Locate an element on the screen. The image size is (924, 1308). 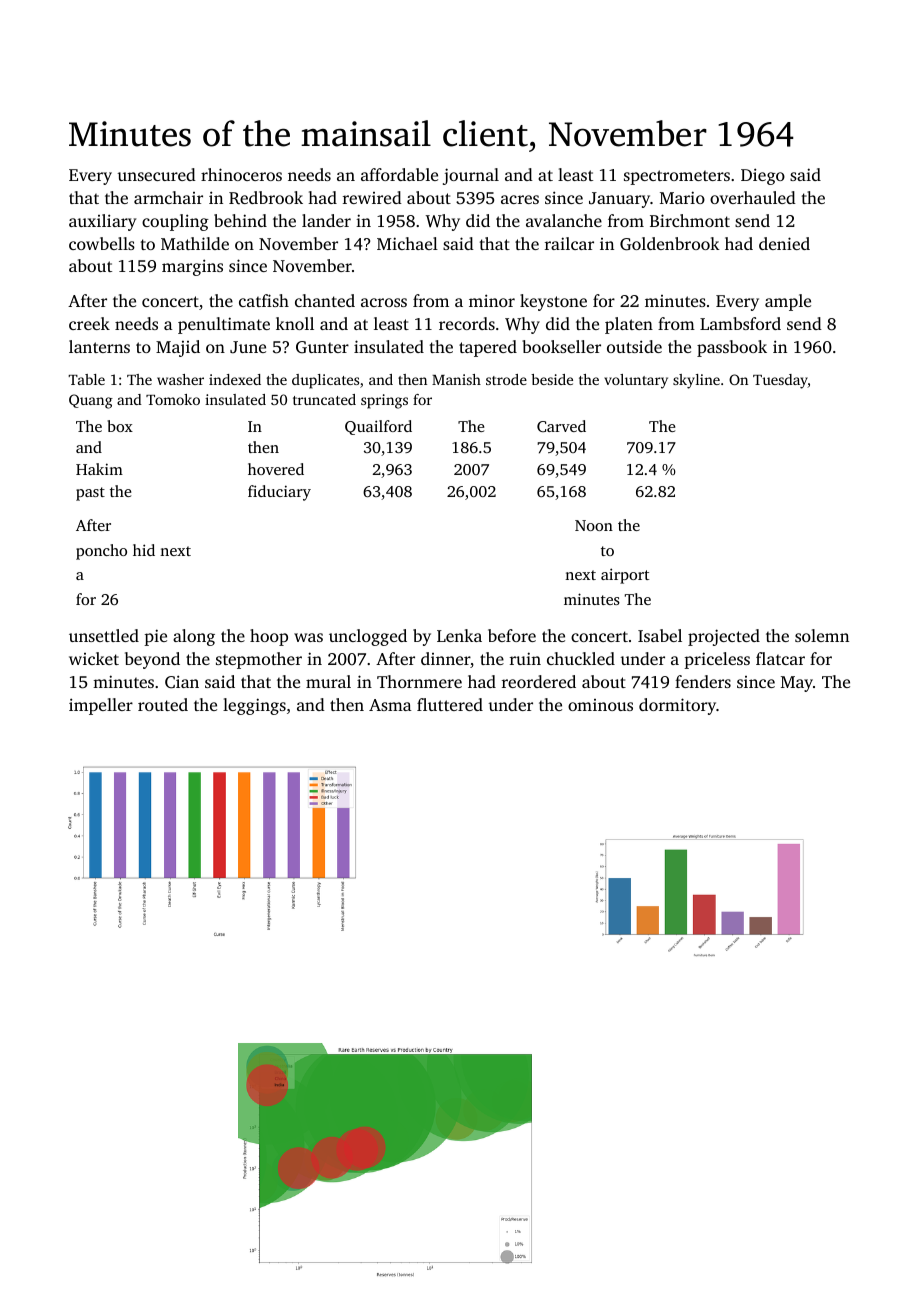
projected is located at coordinates (724, 637).
